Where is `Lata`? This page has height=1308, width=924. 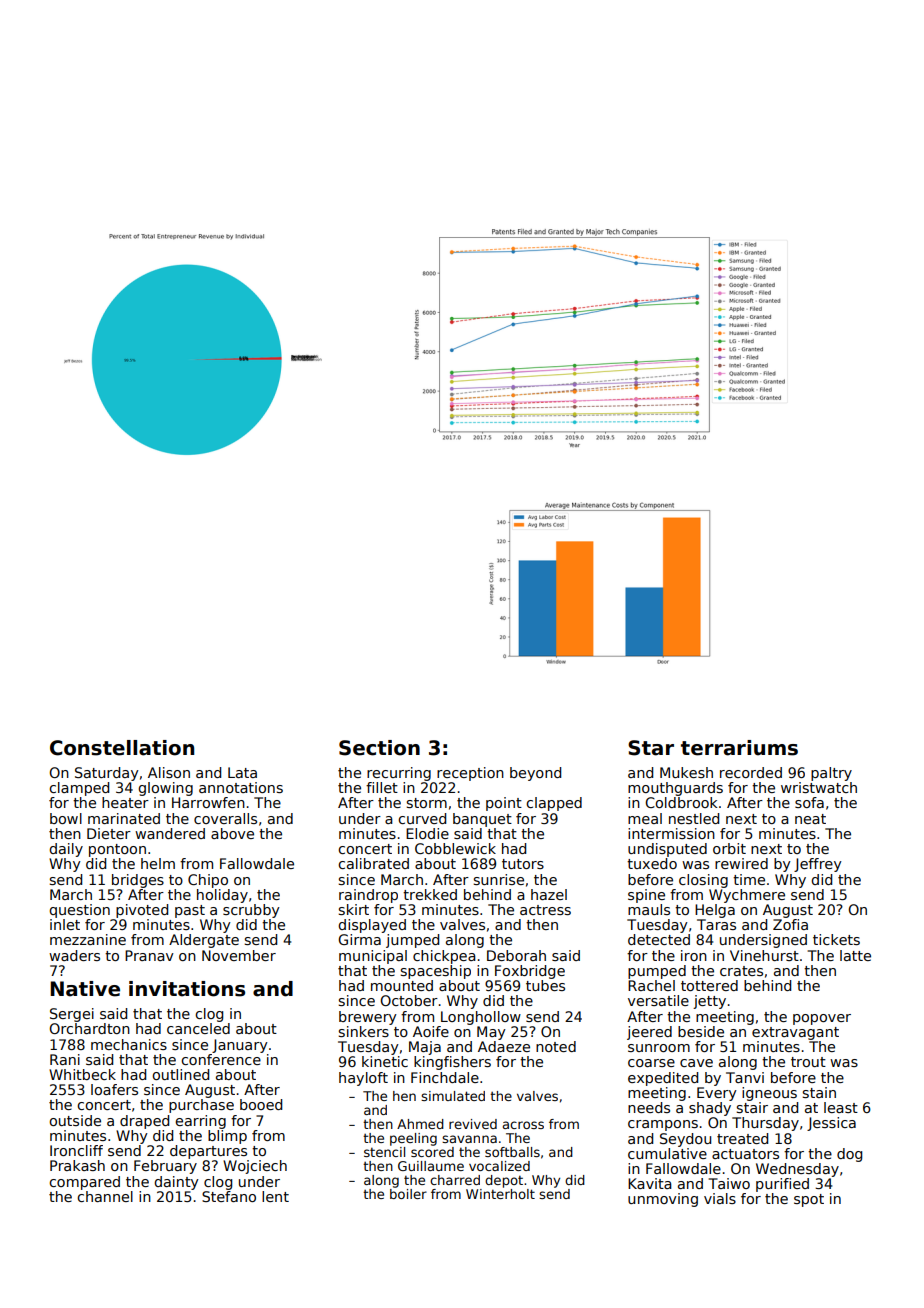
Lata is located at coordinates (242, 772).
